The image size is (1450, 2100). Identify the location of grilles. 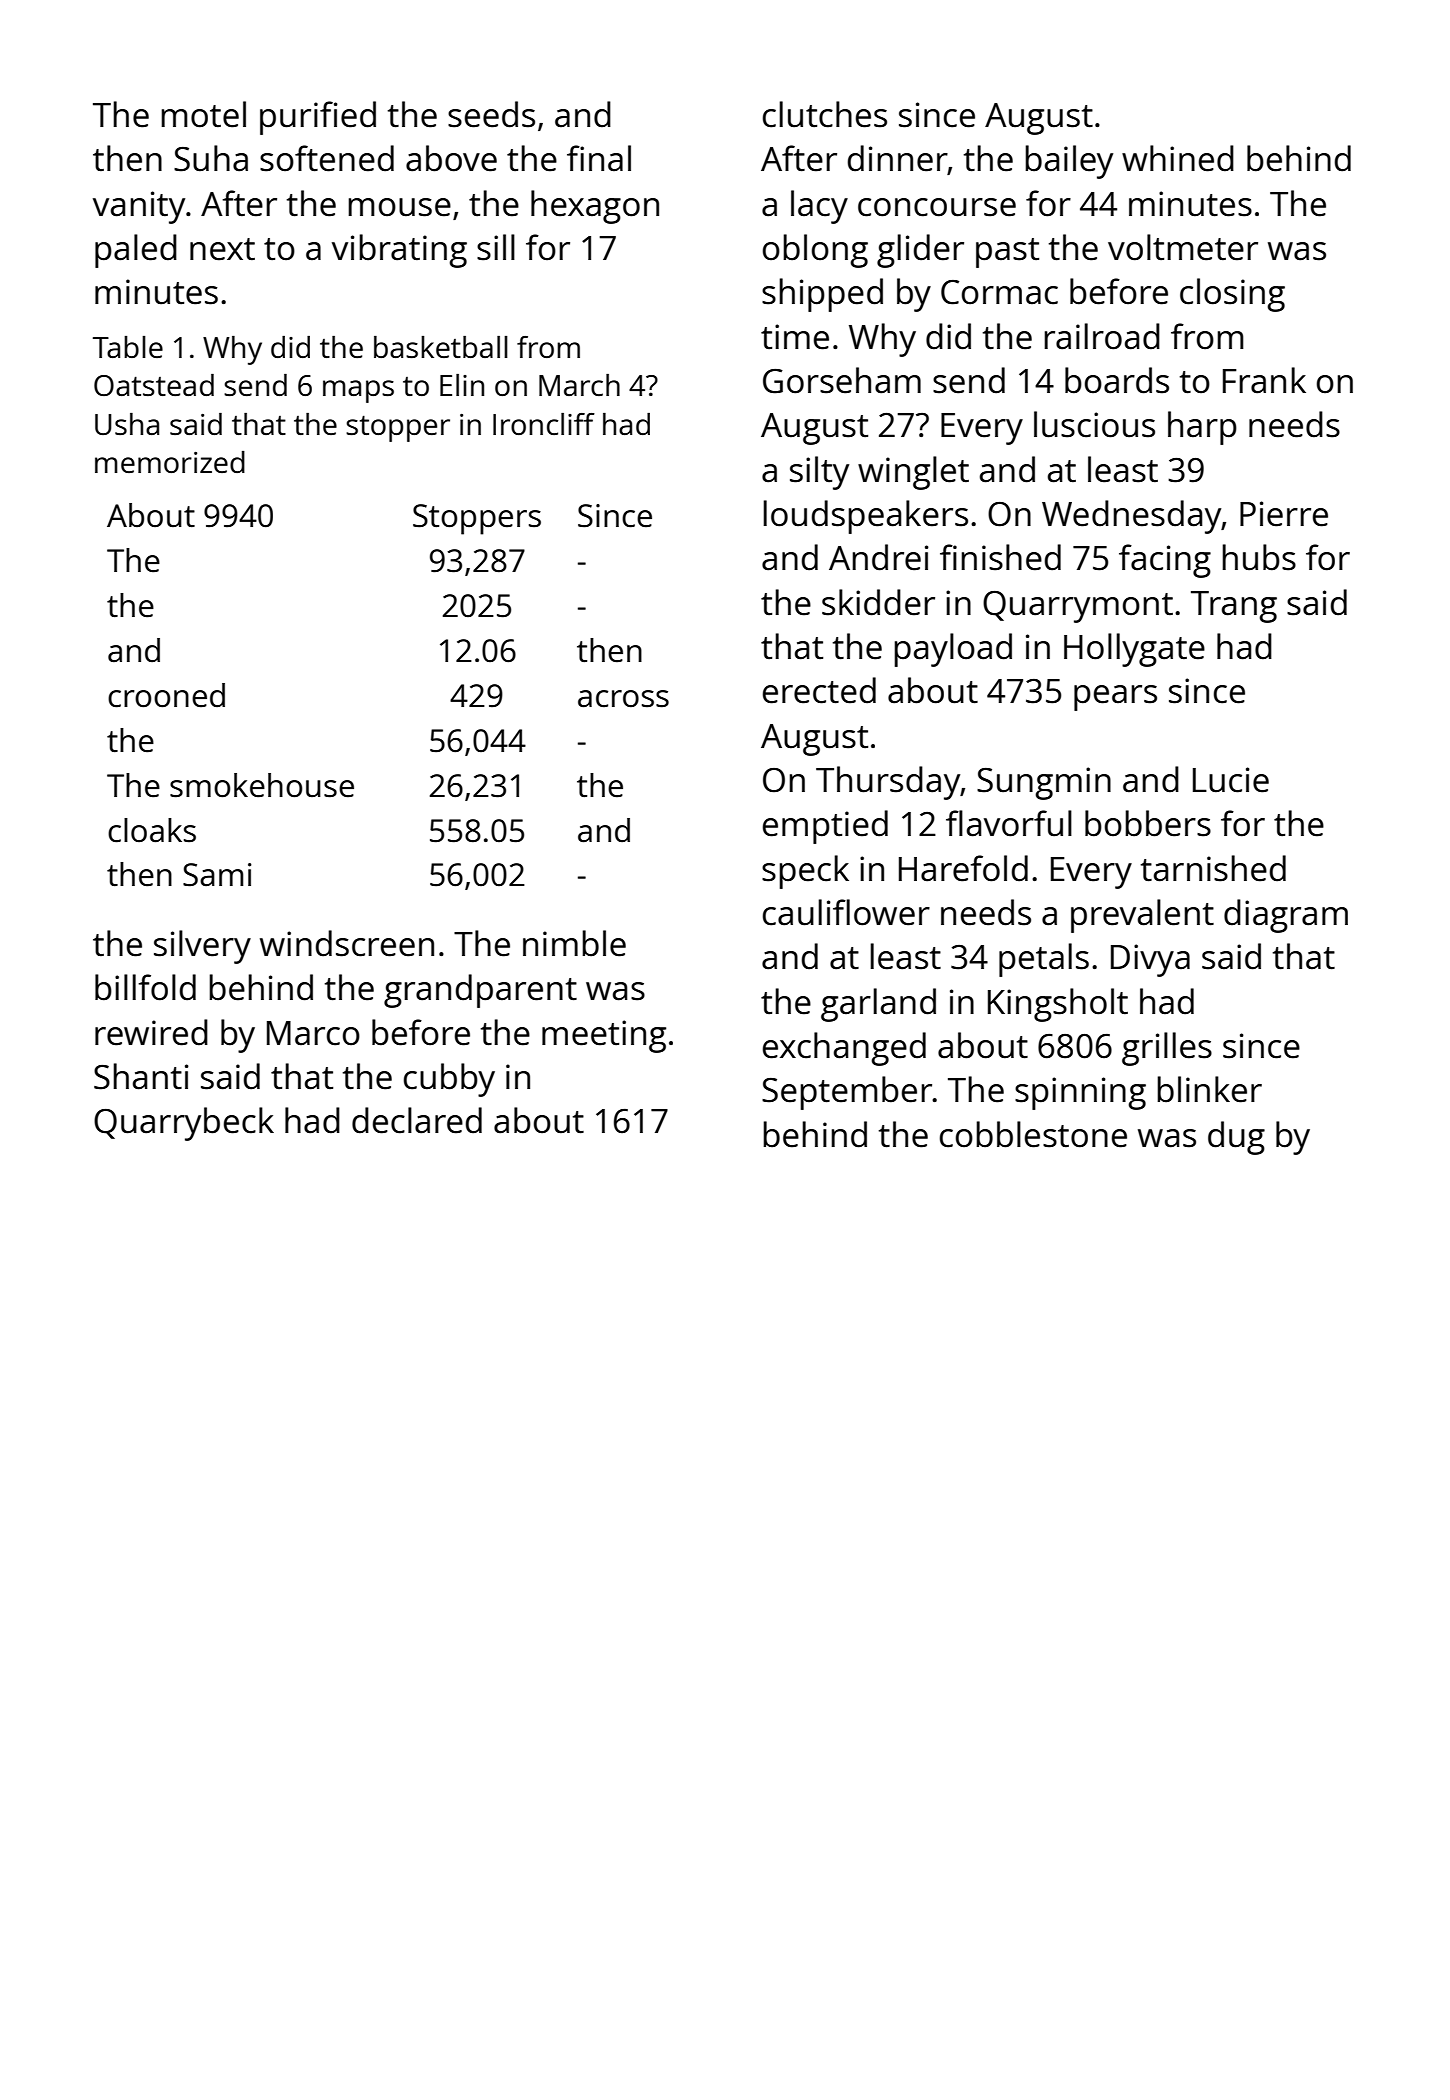
(1167, 1049).
